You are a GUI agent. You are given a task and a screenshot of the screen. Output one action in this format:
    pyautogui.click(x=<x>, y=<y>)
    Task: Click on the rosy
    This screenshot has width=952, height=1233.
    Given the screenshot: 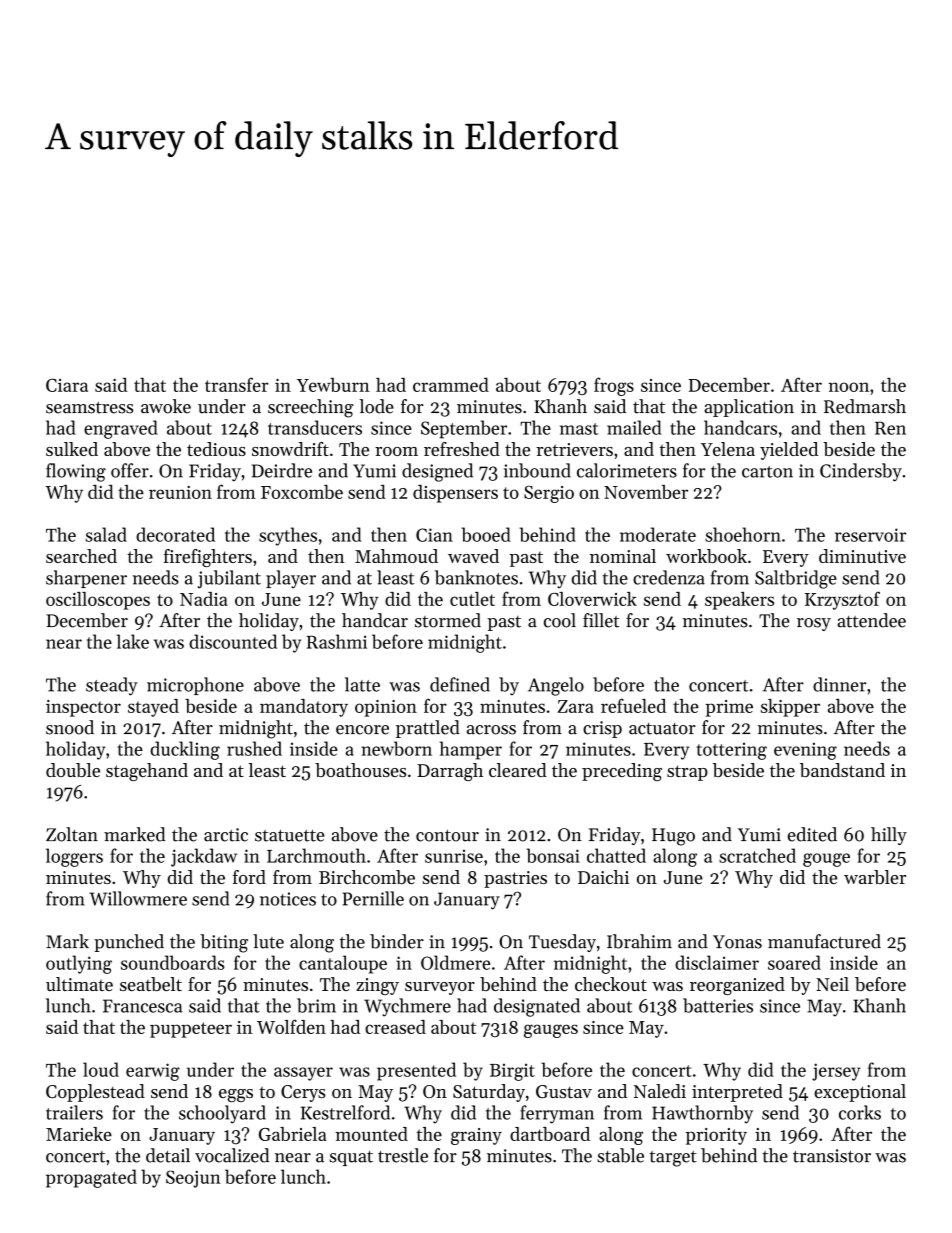 What is the action you would take?
    pyautogui.click(x=814, y=624)
